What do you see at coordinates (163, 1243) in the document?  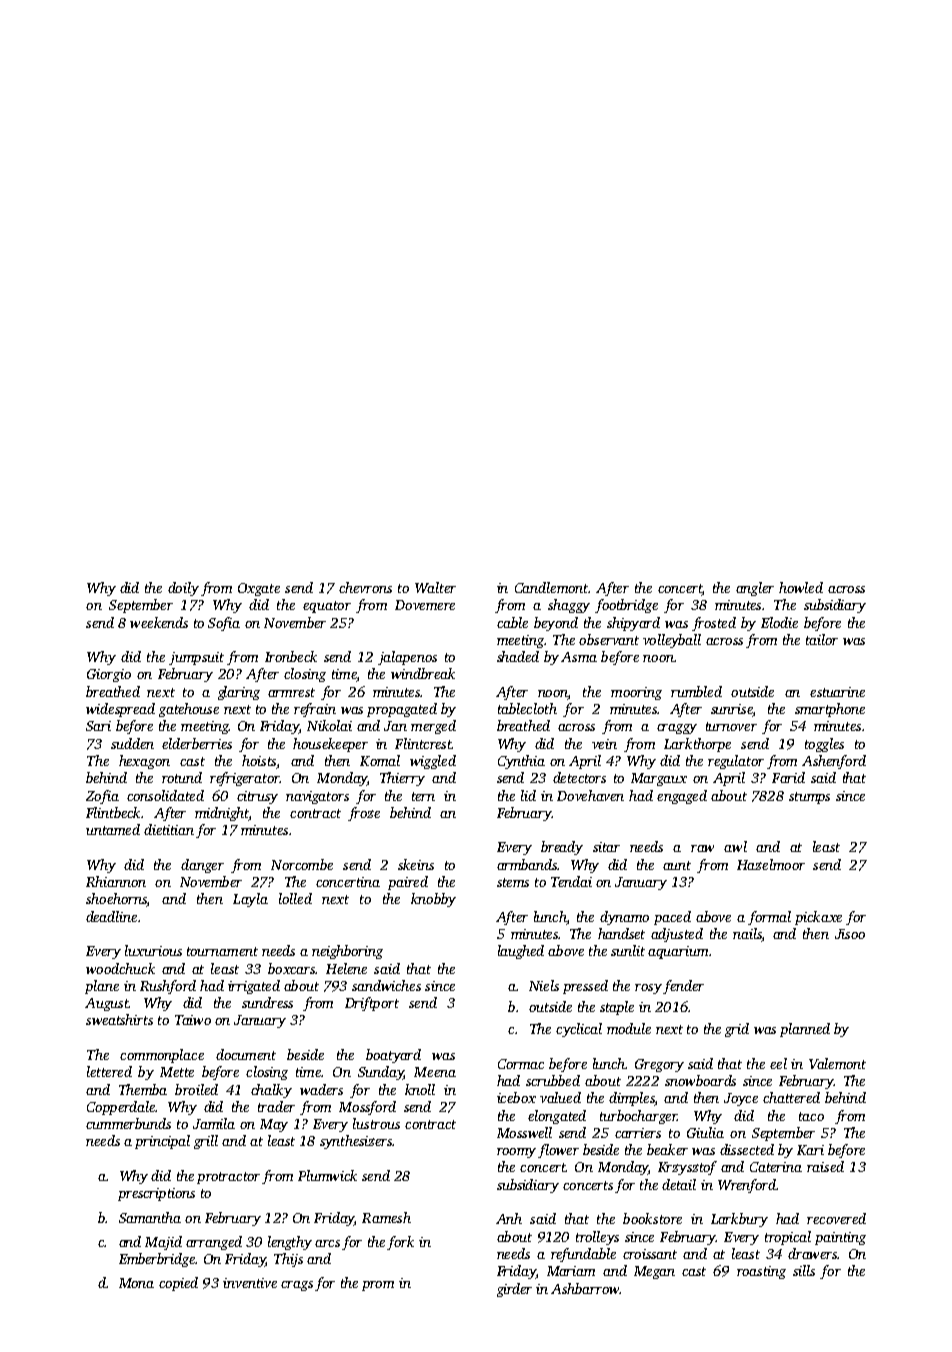 I see `Majid` at bounding box center [163, 1243].
